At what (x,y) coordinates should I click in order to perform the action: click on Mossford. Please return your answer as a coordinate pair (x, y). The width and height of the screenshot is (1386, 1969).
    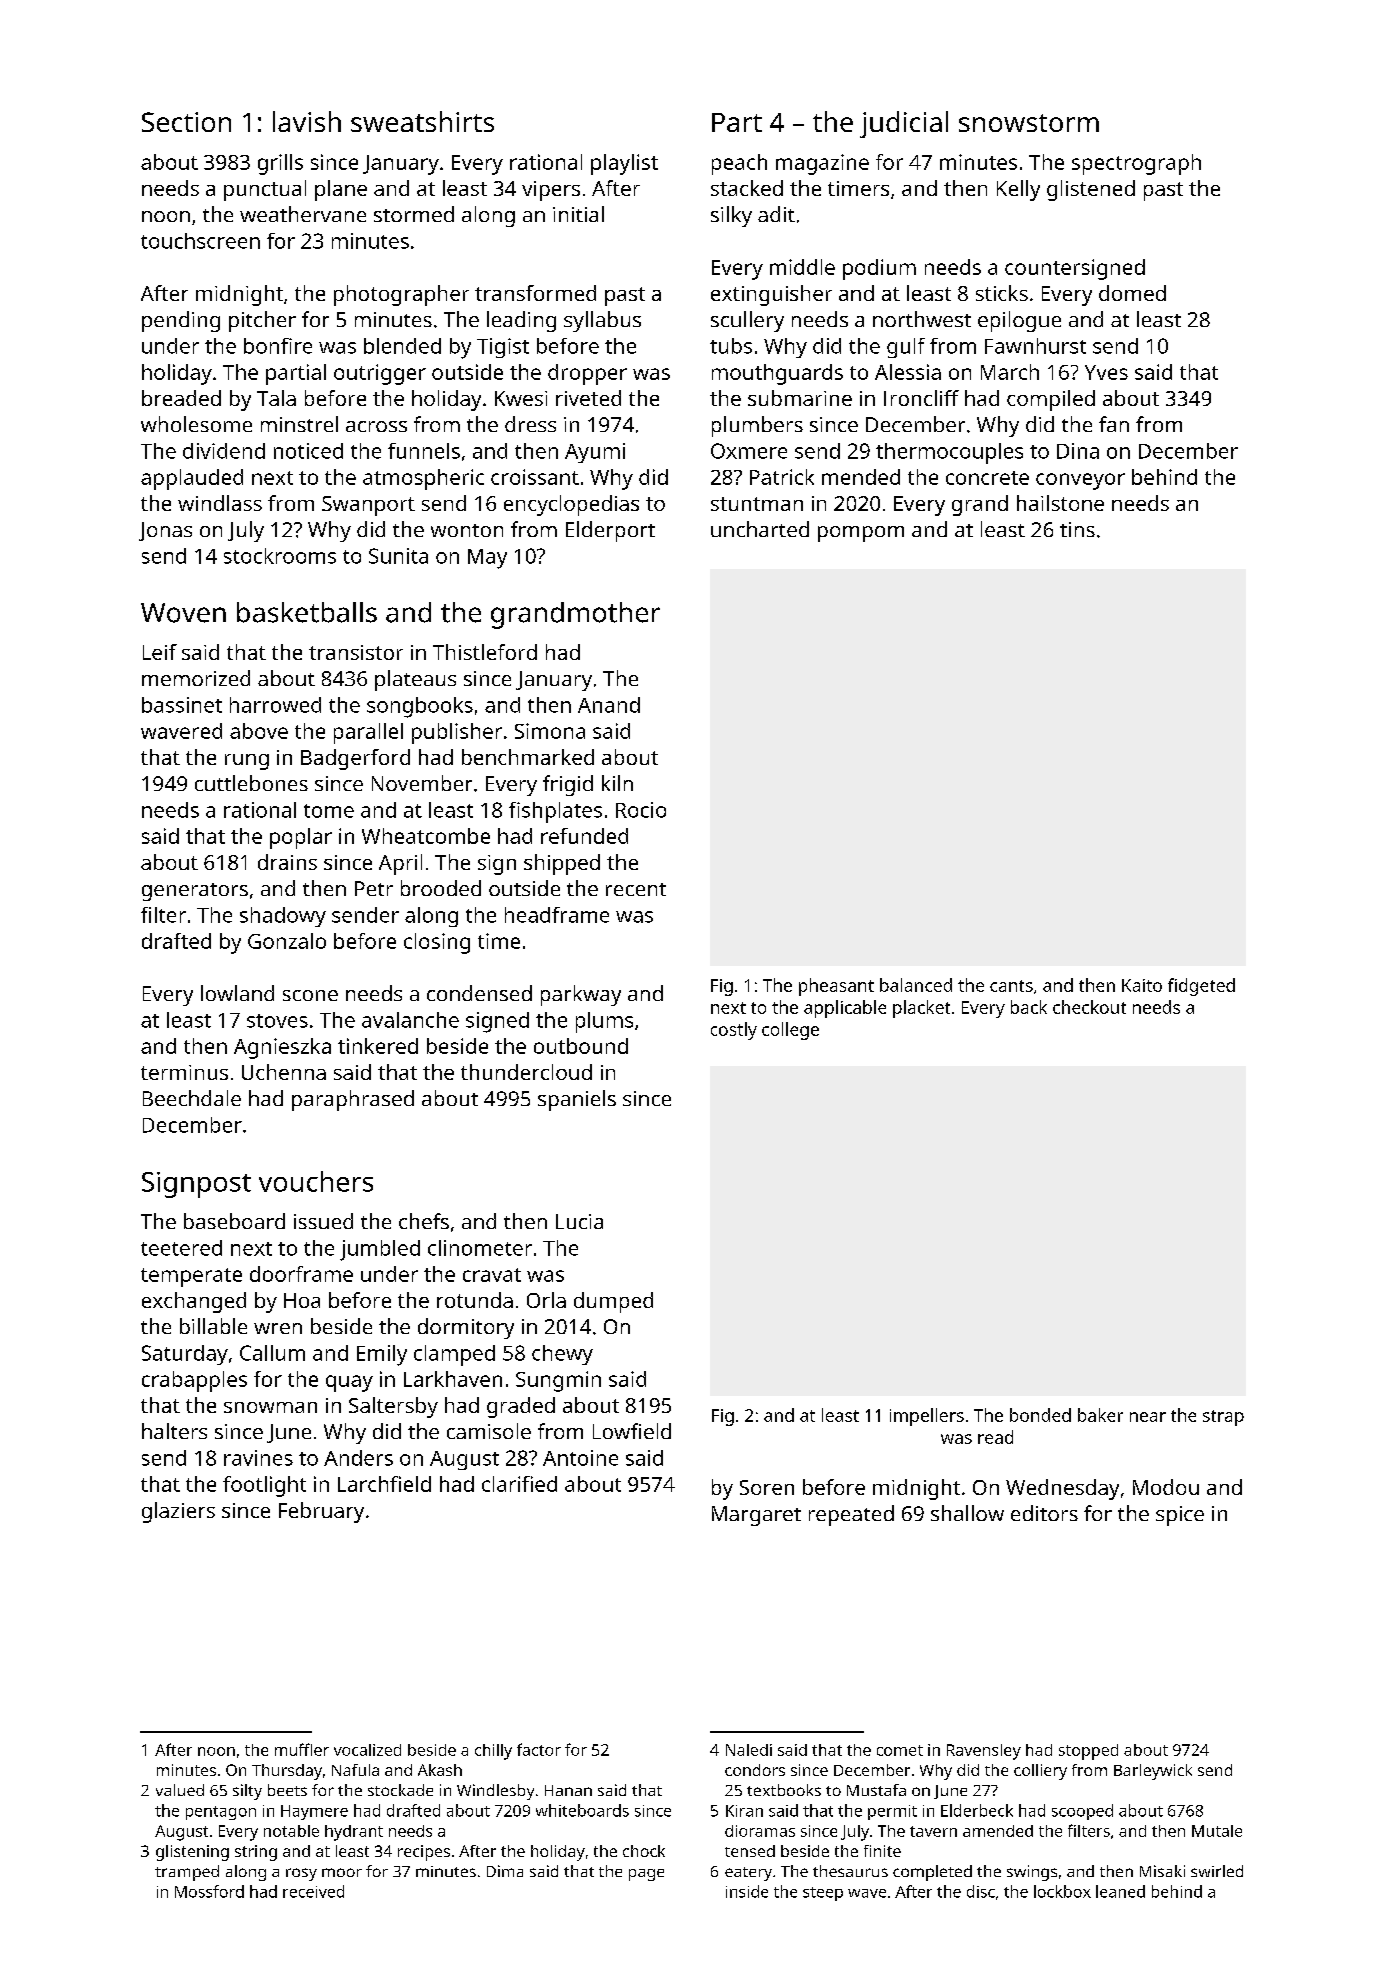
    Looking at the image, I should click on (209, 1891).
